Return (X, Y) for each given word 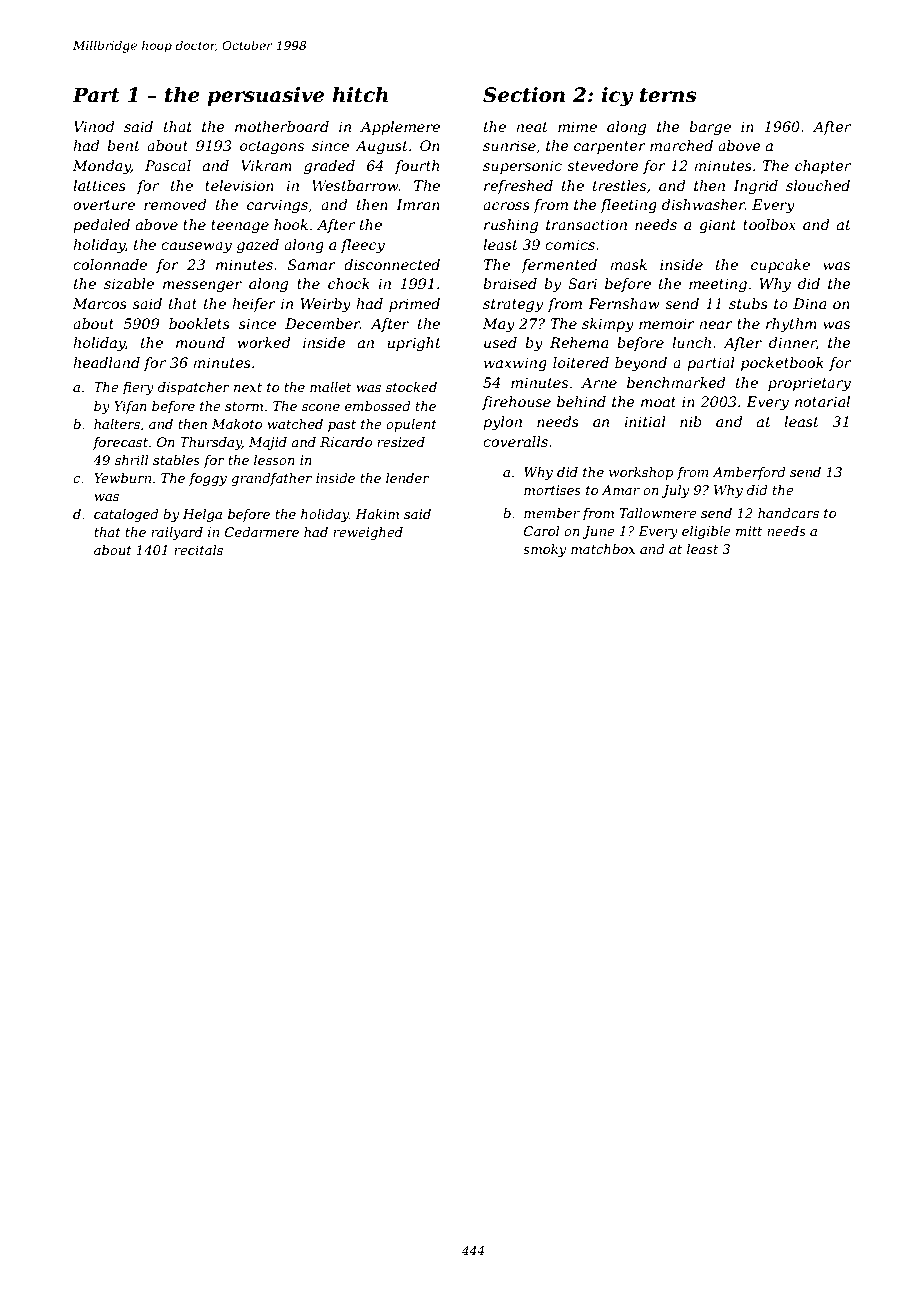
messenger (202, 286)
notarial (822, 401)
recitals (198, 550)
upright (414, 344)
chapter (823, 167)
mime (577, 126)
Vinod (94, 126)
